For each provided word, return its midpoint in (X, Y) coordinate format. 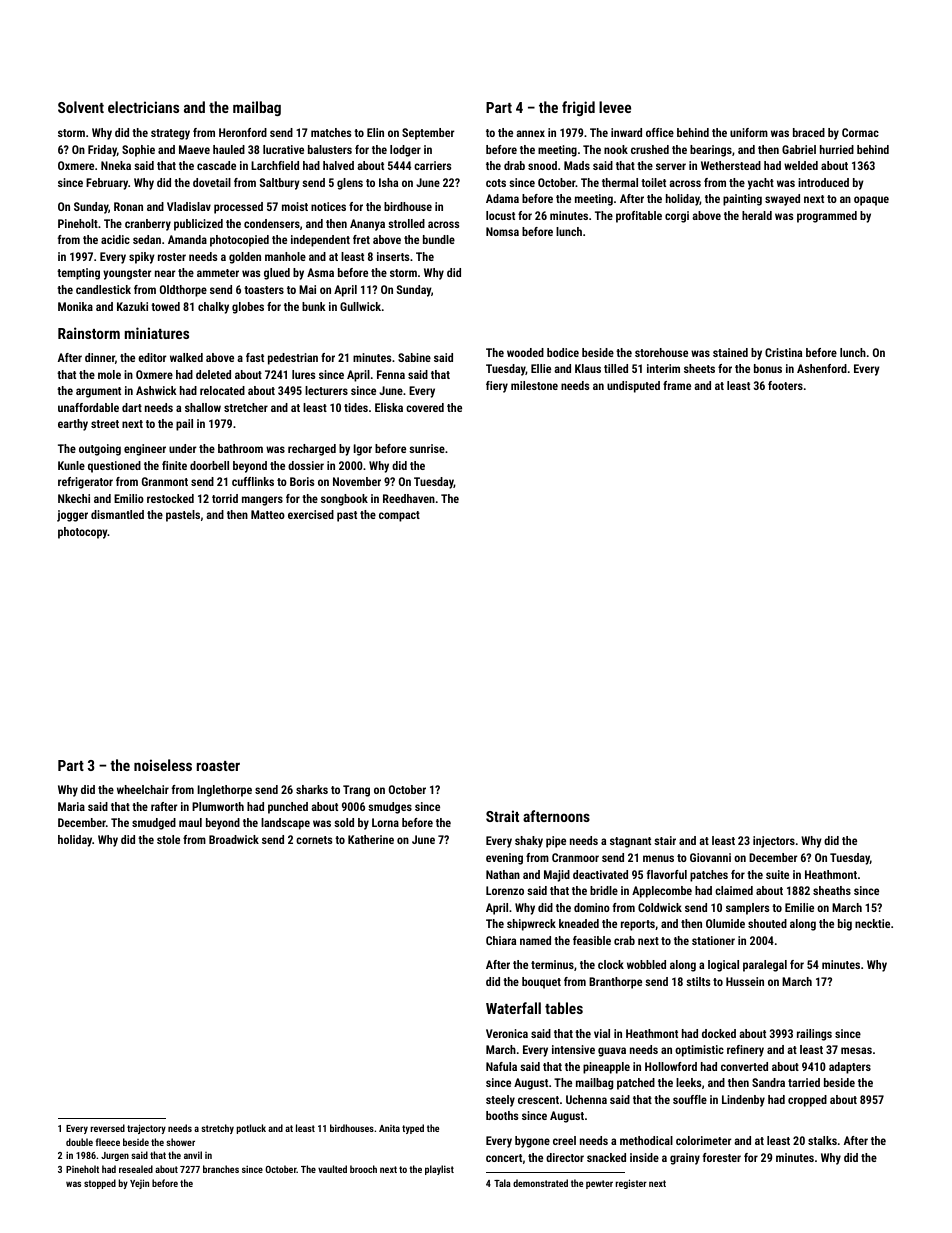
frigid (578, 108)
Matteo (268, 514)
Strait (502, 816)
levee (615, 107)
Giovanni (710, 857)
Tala (502, 1183)
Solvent (81, 107)
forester (722, 1157)
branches (221, 1169)
